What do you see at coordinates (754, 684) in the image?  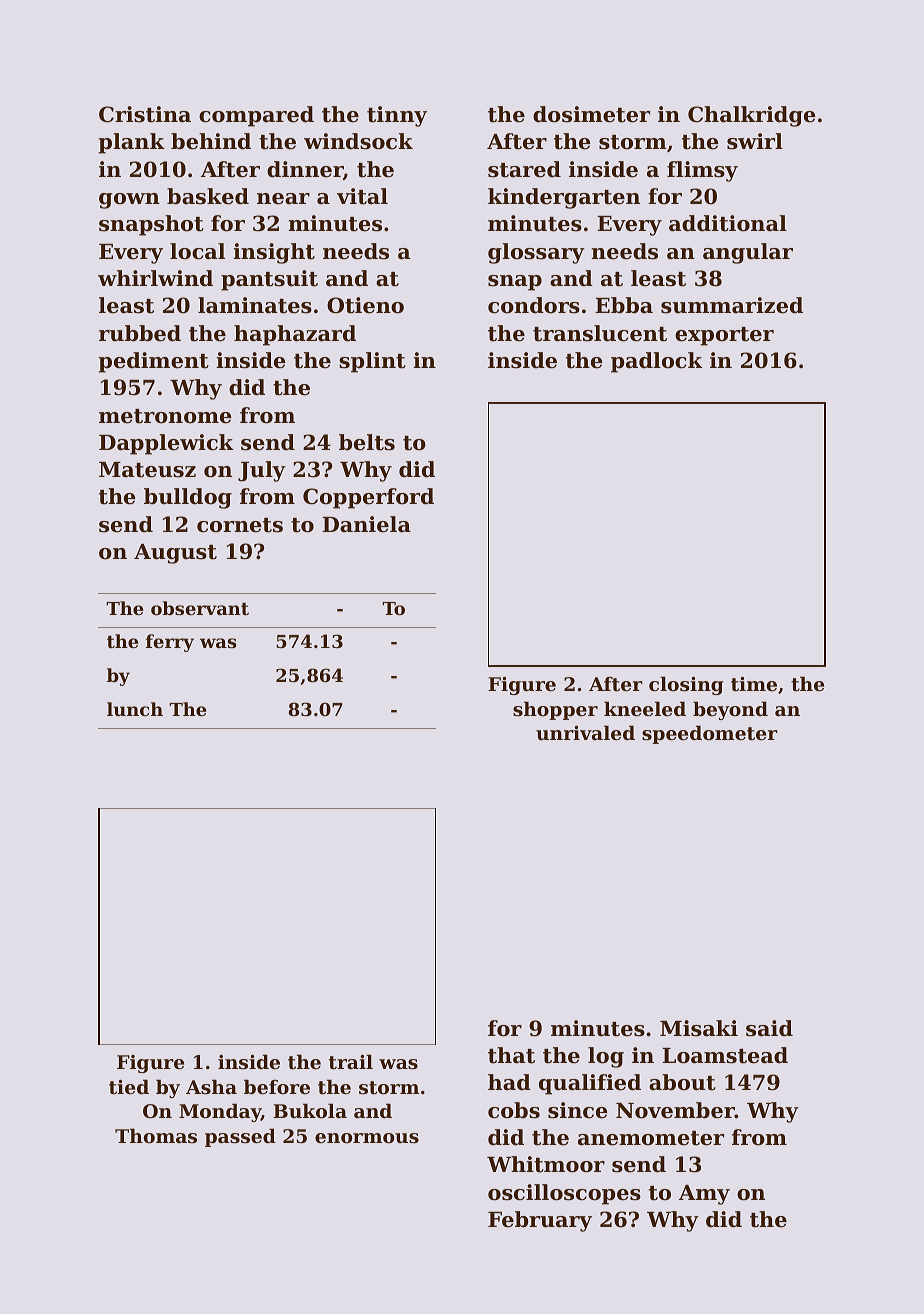 I see `time` at bounding box center [754, 684].
